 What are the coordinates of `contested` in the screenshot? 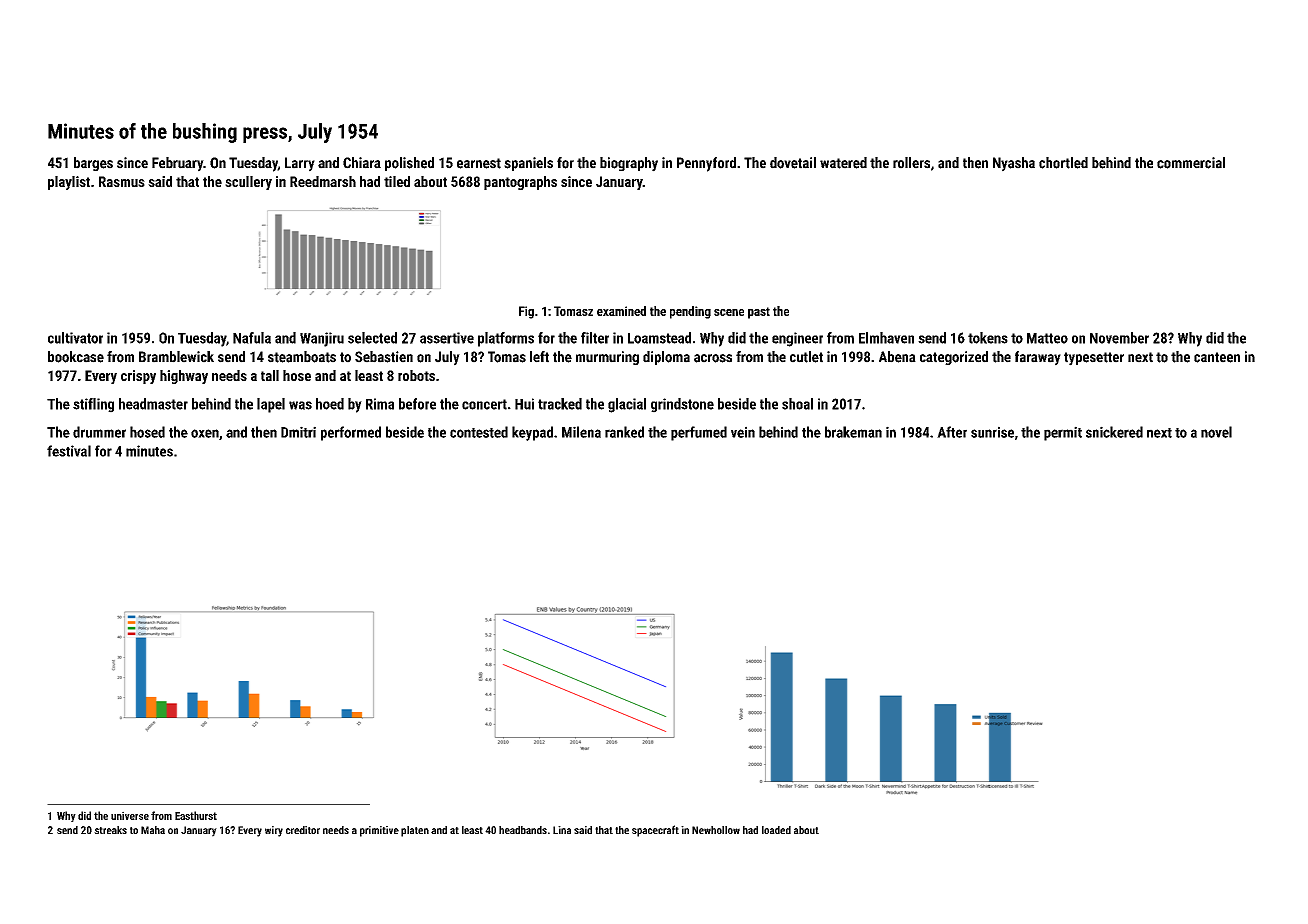 It's located at (479, 432).
